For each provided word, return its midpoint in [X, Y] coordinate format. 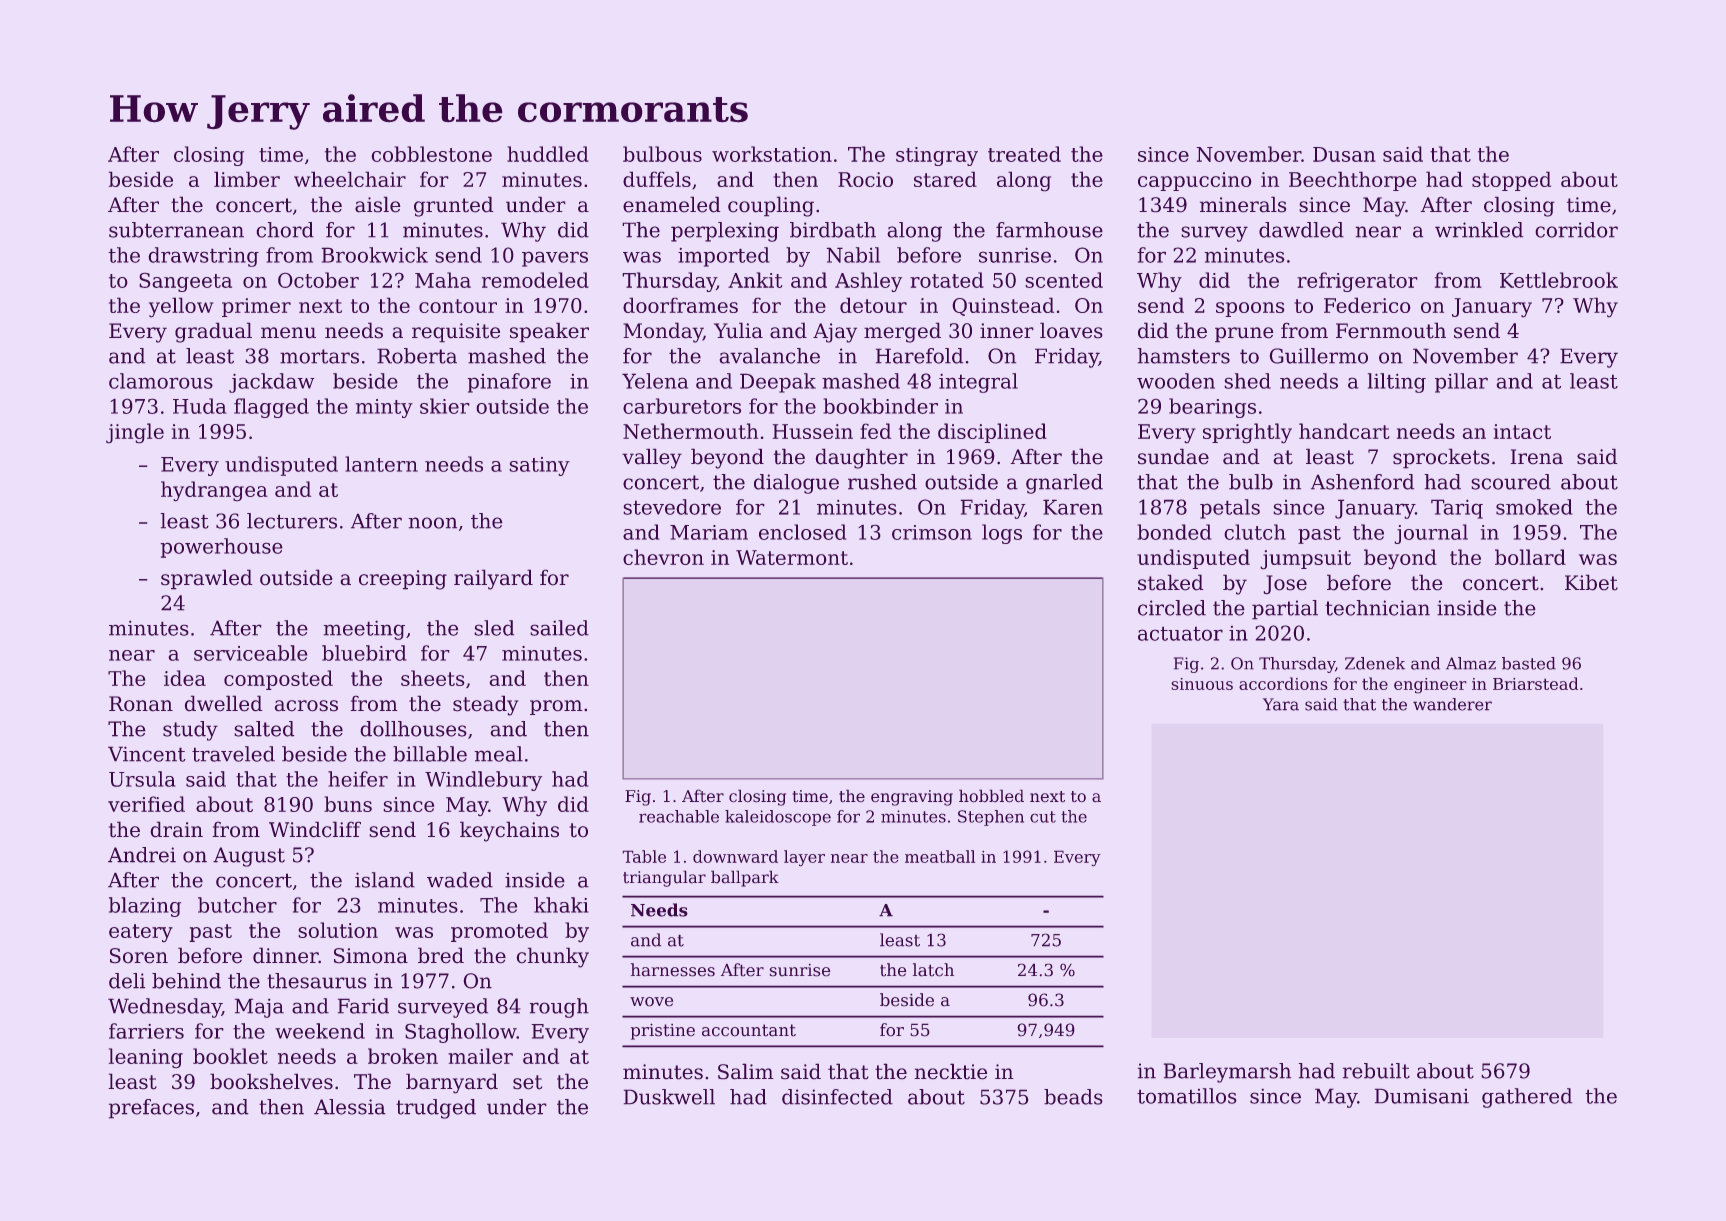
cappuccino [1194, 181]
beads [1073, 1097]
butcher [237, 905]
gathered [1527, 1098]
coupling [771, 207]
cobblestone [432, 154]
